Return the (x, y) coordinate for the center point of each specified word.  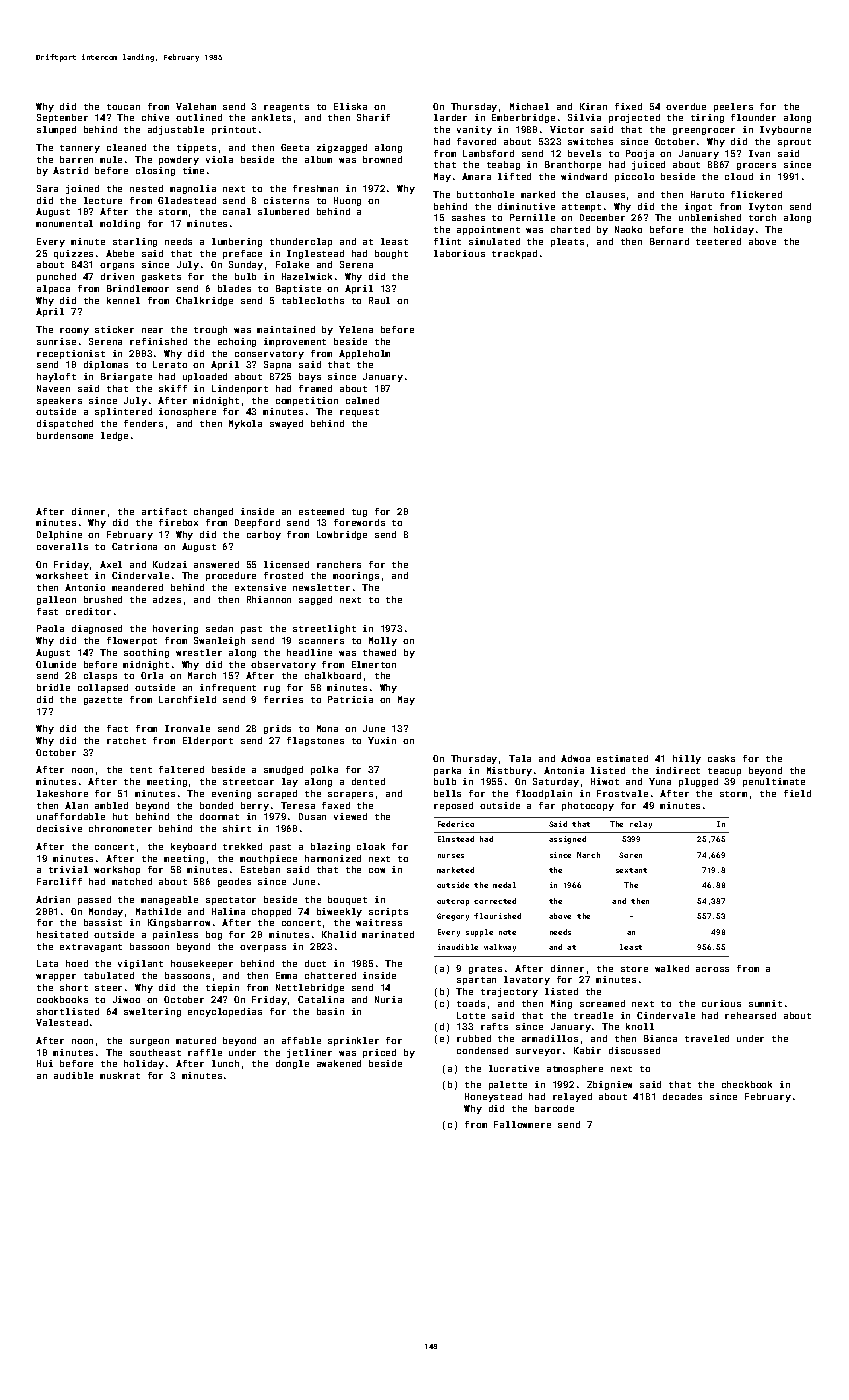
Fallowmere (522, 1124)
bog (214, 935)
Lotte (471, 1015)
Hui (45, 1063)
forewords (359, 522)
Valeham (196, 106)
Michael (529, 106)
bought (391, 254)
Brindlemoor (138, 288)
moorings (356, 576)
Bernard (669, 241)
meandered (137, 587)
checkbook (747, 1084)
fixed (628, 106)
